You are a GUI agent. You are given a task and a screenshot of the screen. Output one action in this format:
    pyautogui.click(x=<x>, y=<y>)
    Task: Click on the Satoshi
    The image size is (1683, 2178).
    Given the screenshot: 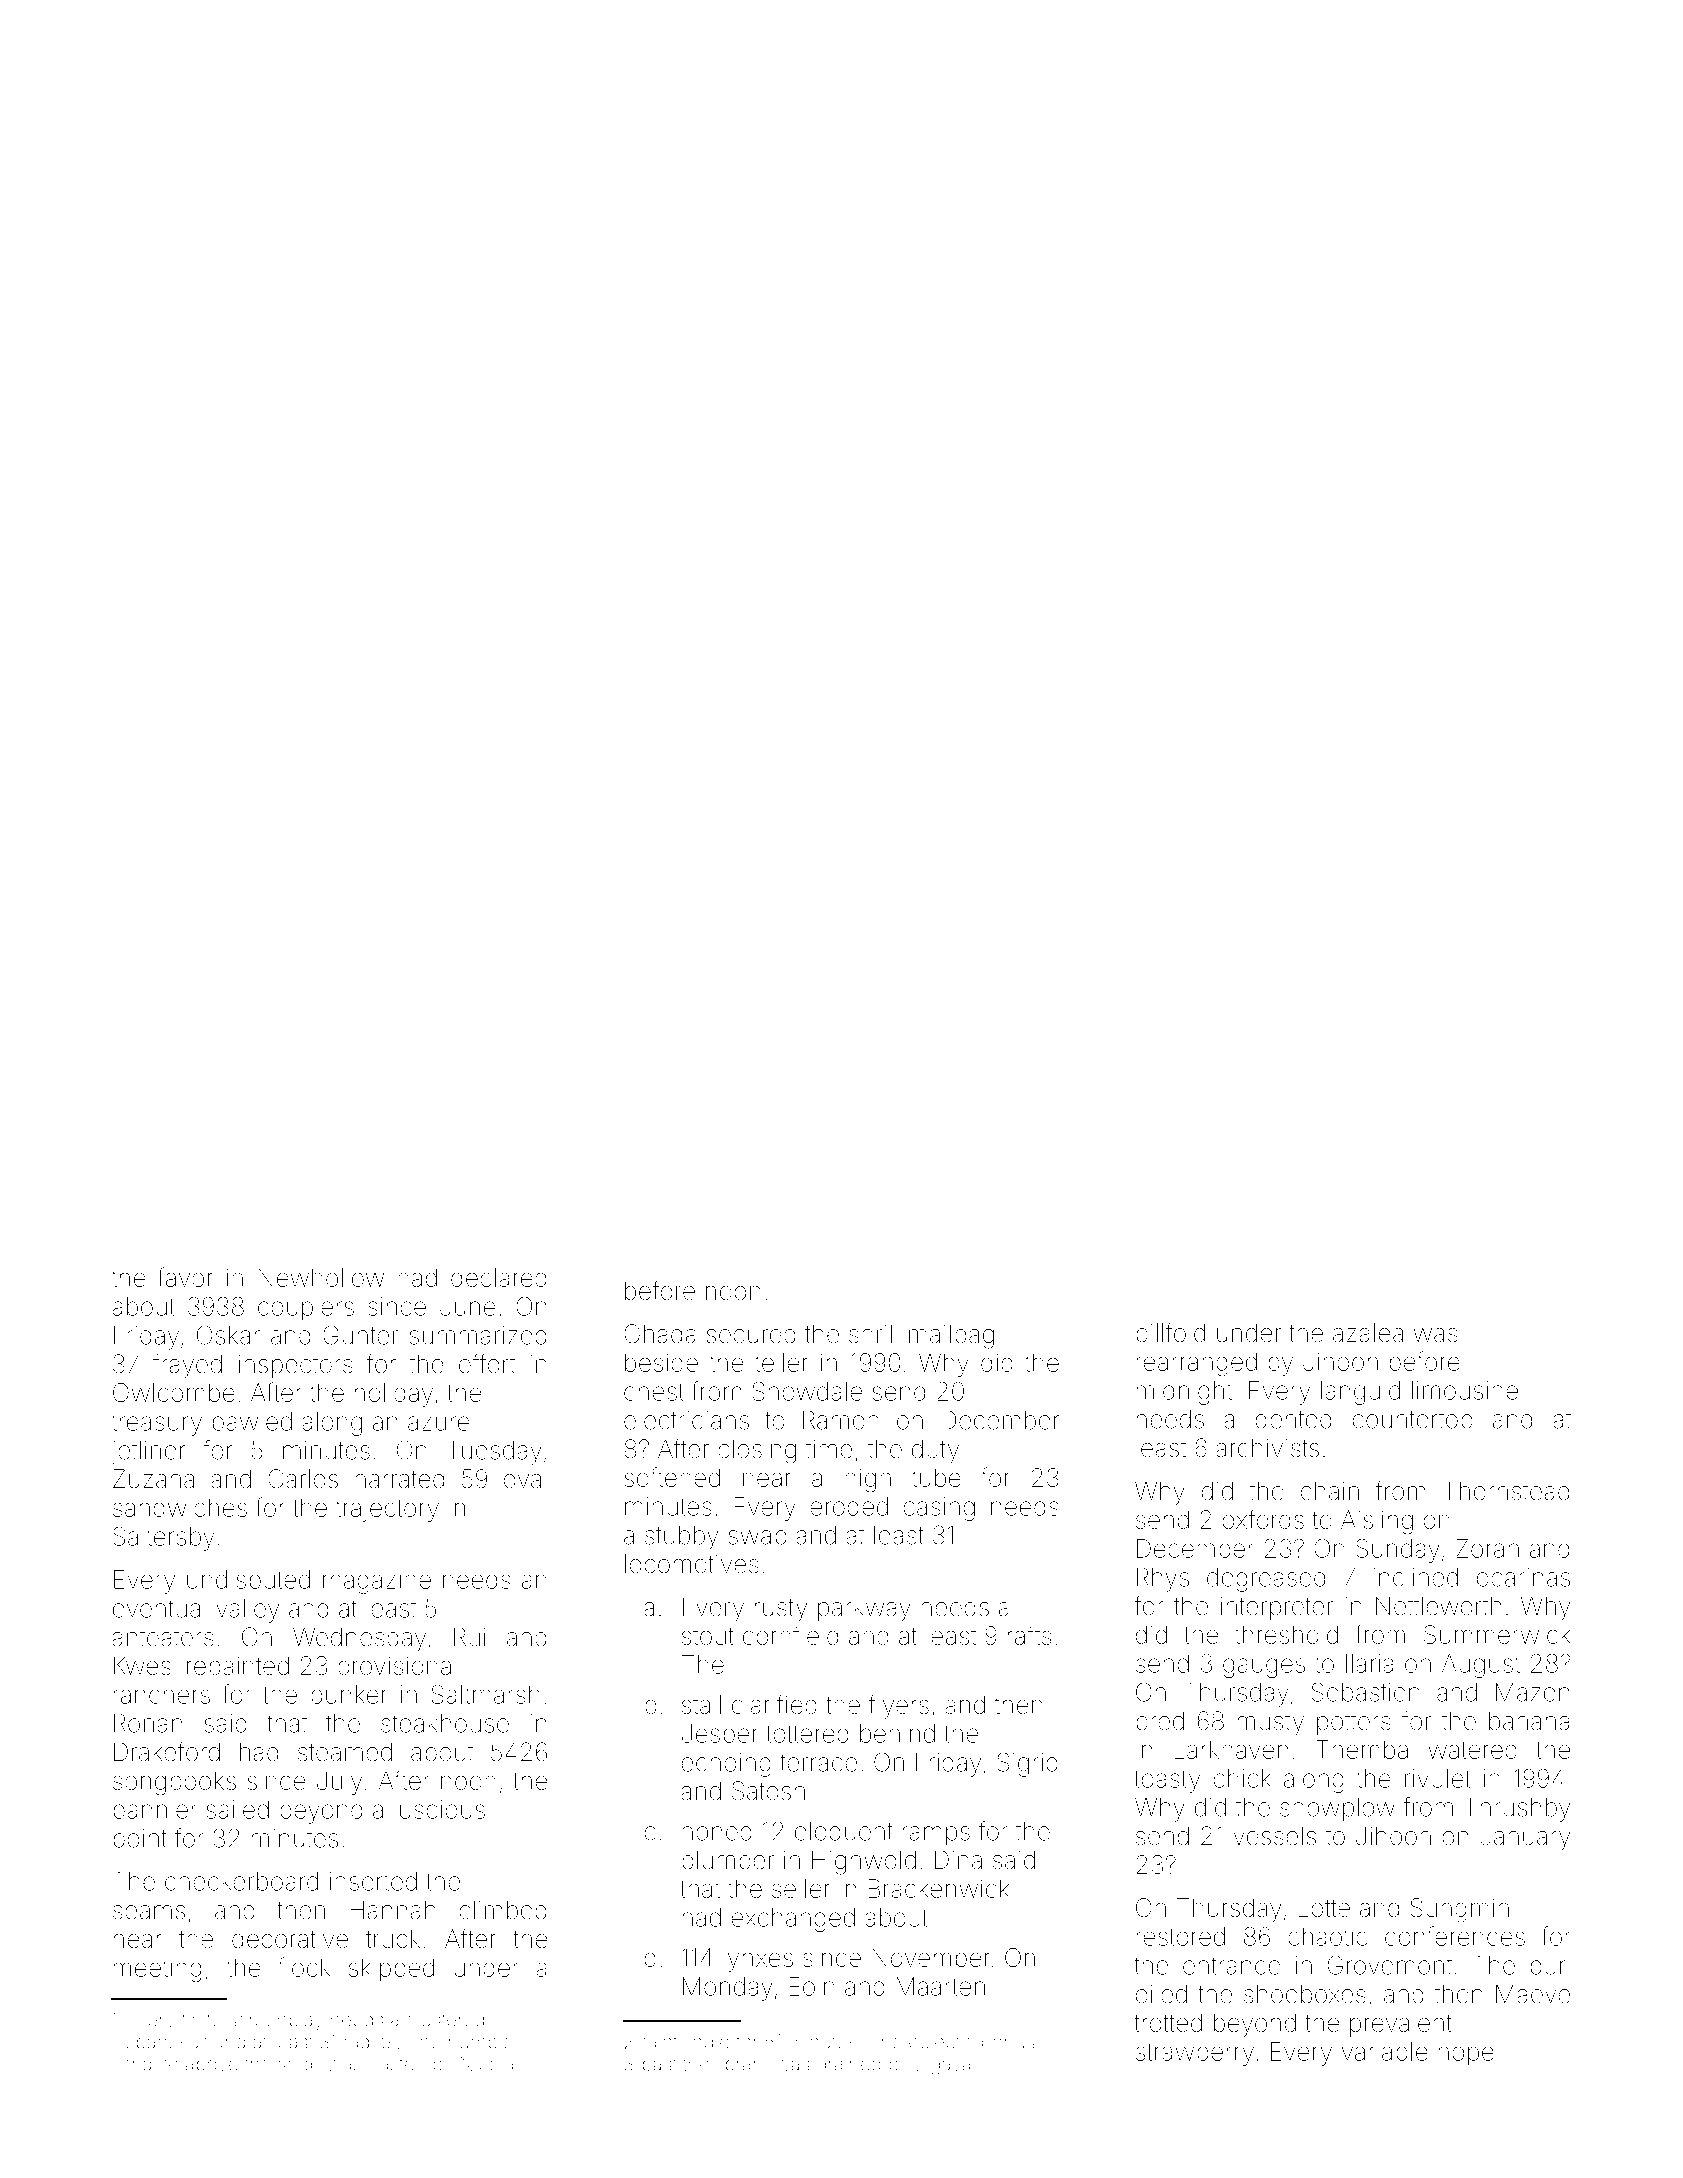 What is the action you would take?
    pyautogui.click(x=771, y=1791)
